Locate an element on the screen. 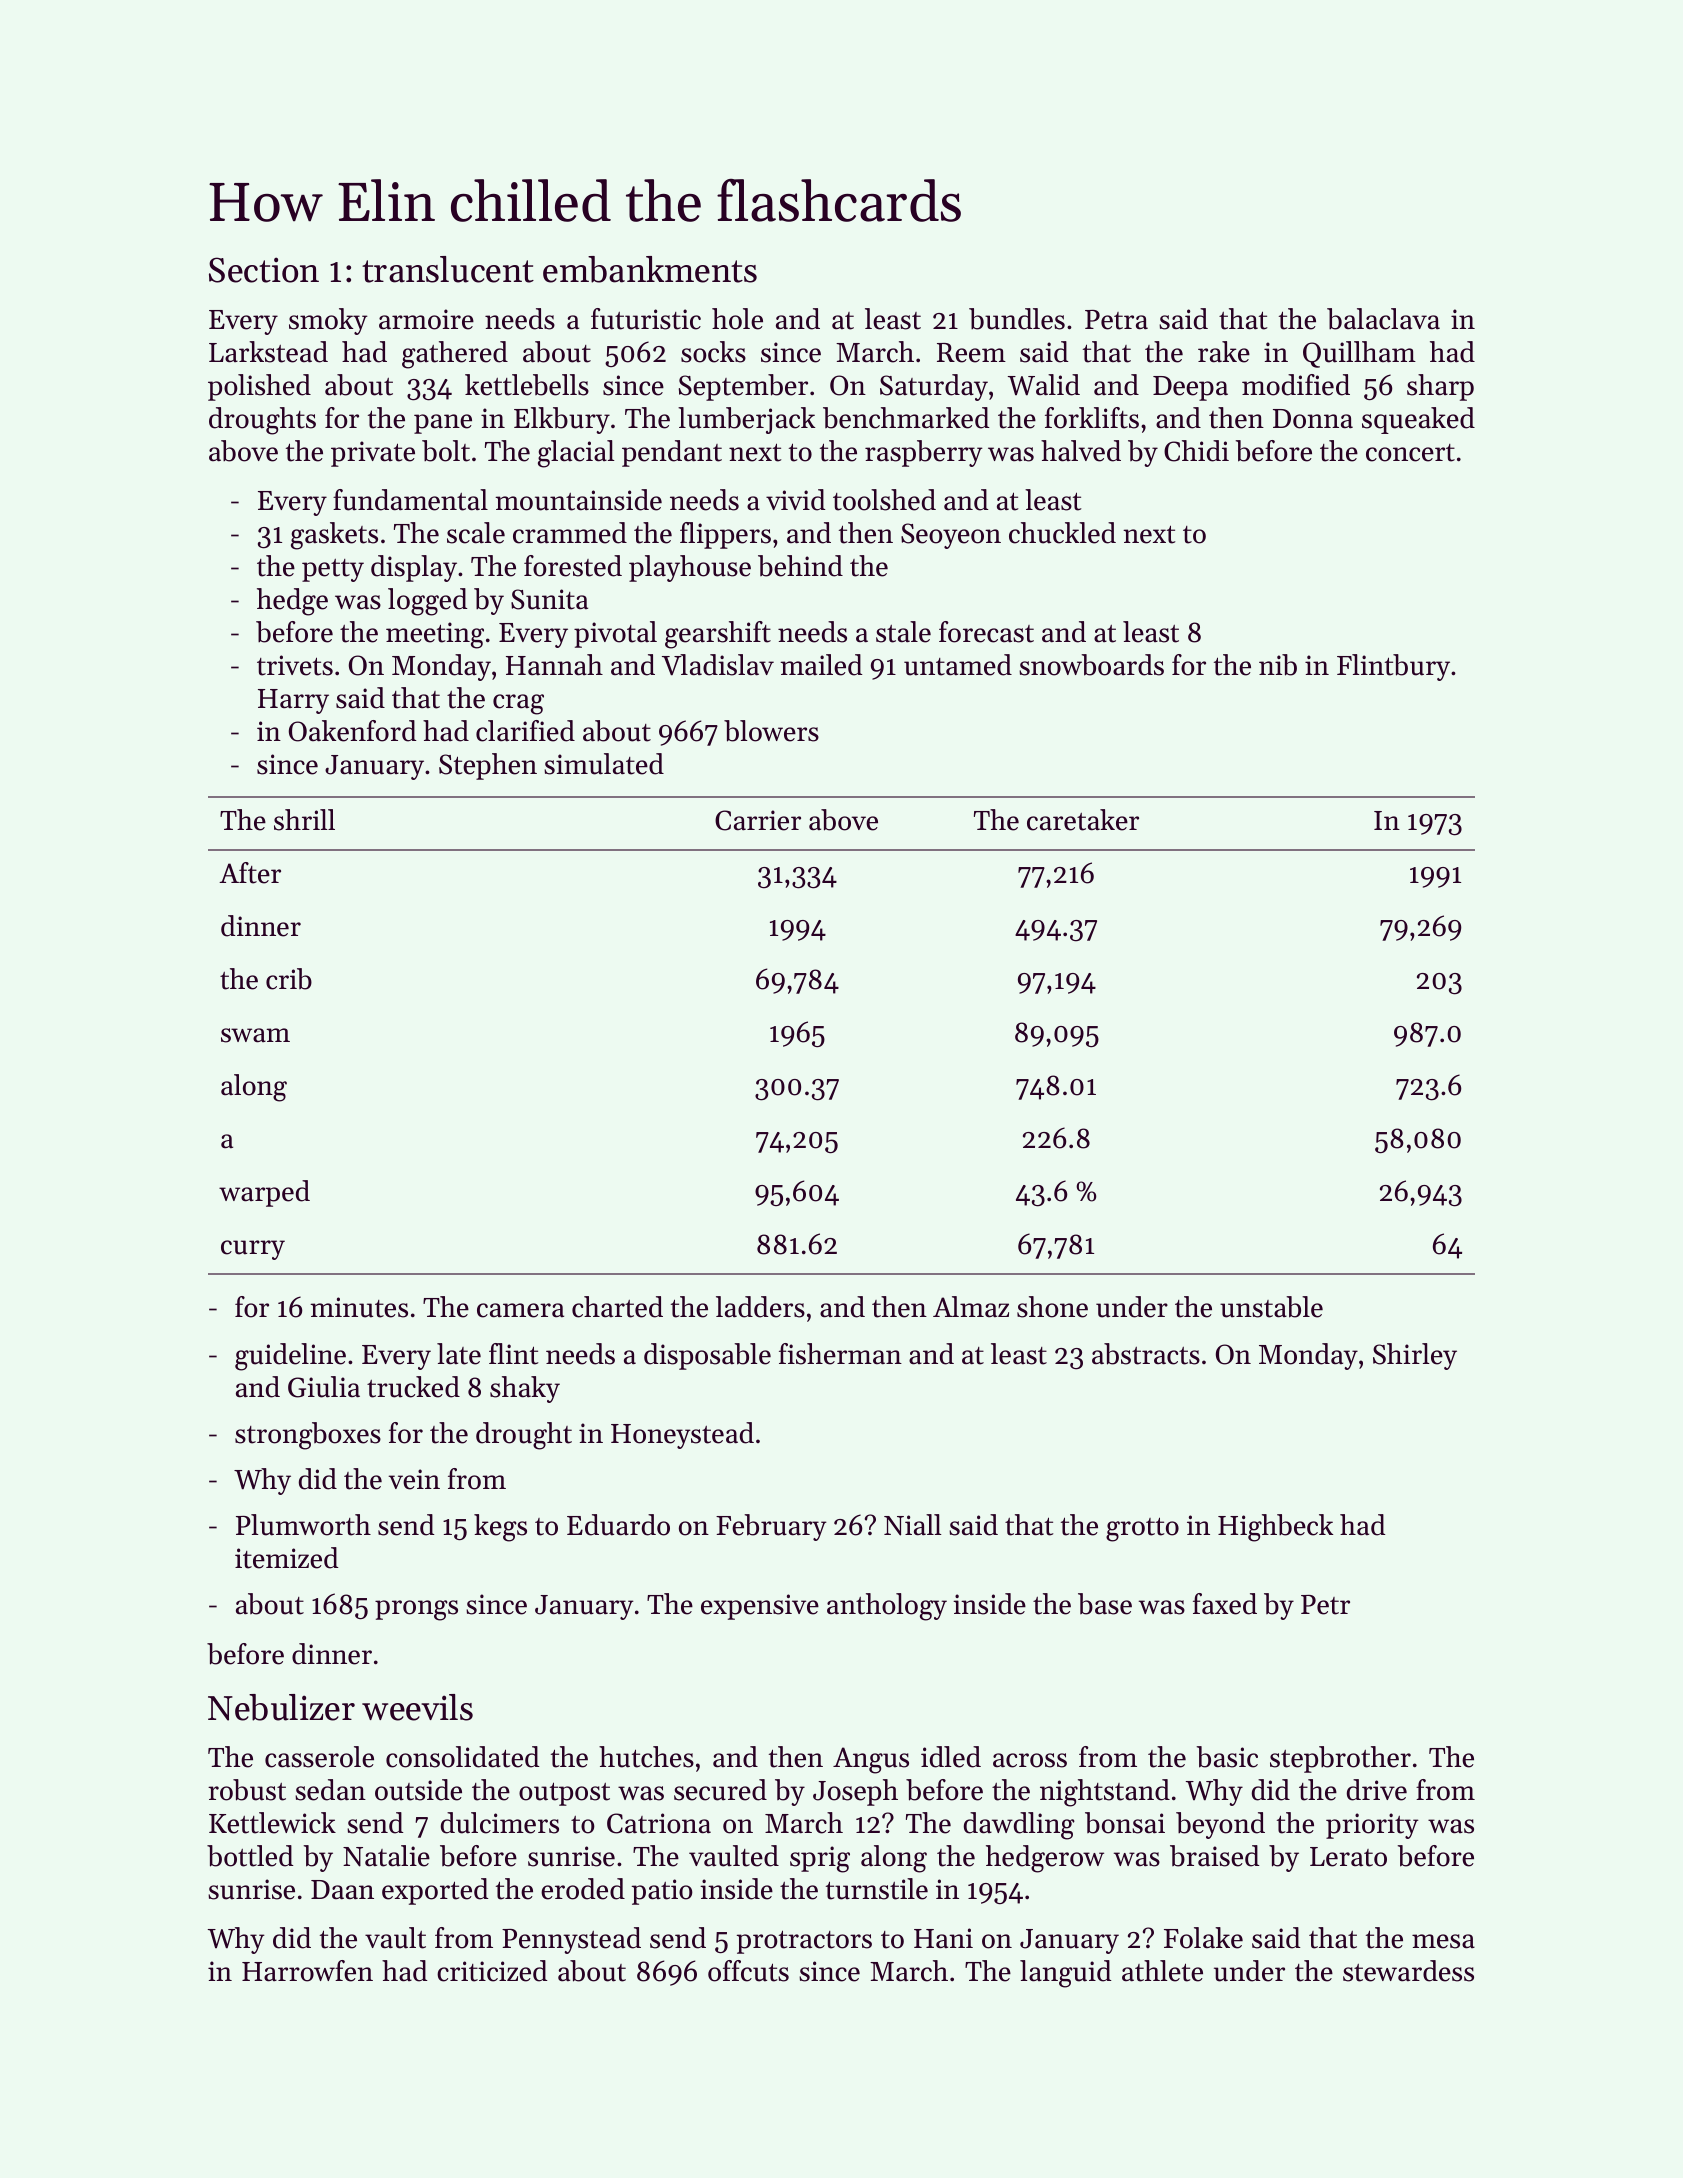 The image size is (1683, 2178). rake is located at coordinates (1224, 352).
